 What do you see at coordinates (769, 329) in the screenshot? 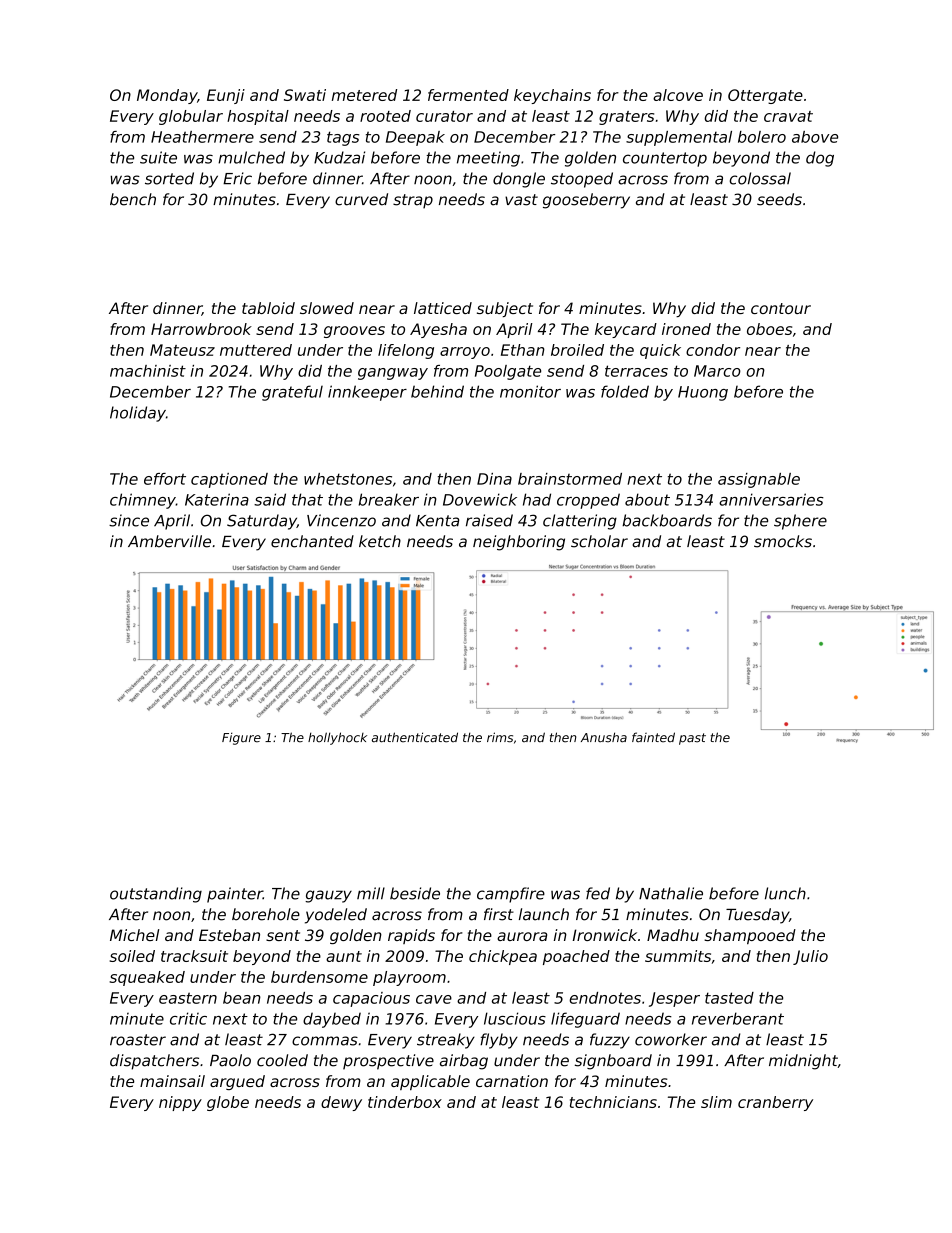
I see `oboes` at bounding box center [769, 329].
